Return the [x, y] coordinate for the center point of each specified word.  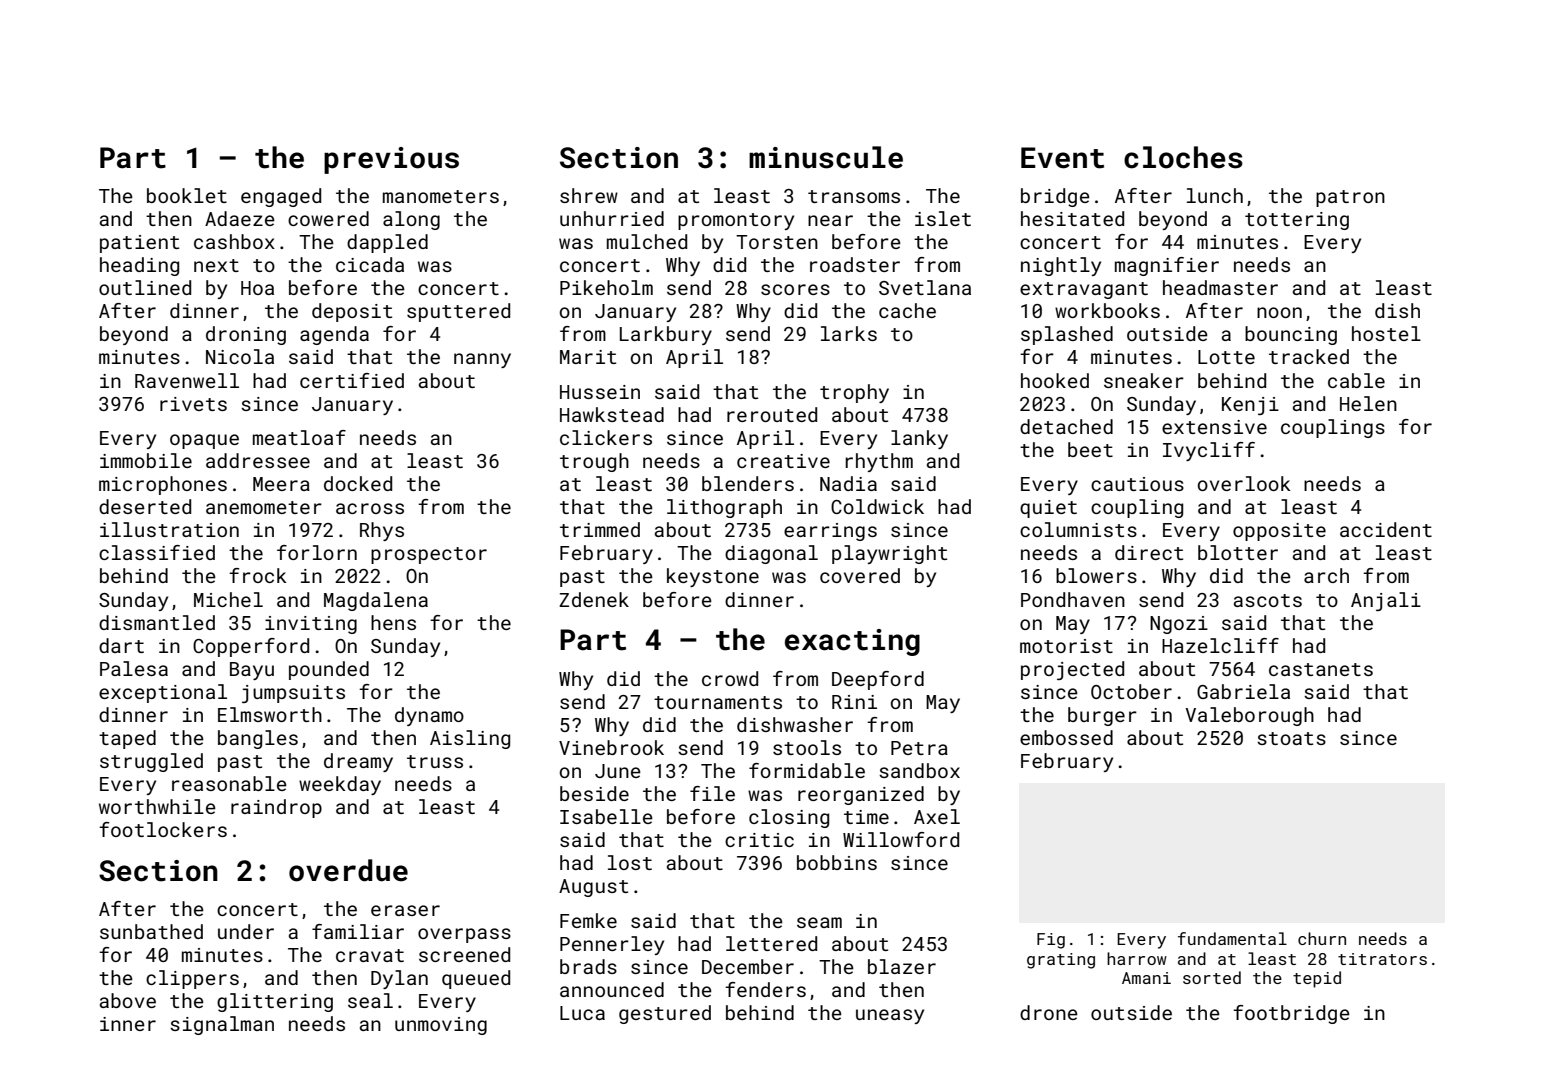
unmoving [441, 1026]
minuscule [826, 157]
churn [1322, 938]
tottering [1297, 221]
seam [819, 922]
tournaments [718, 702]
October [1131, 691]
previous [391, 160]
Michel [228, 599]
